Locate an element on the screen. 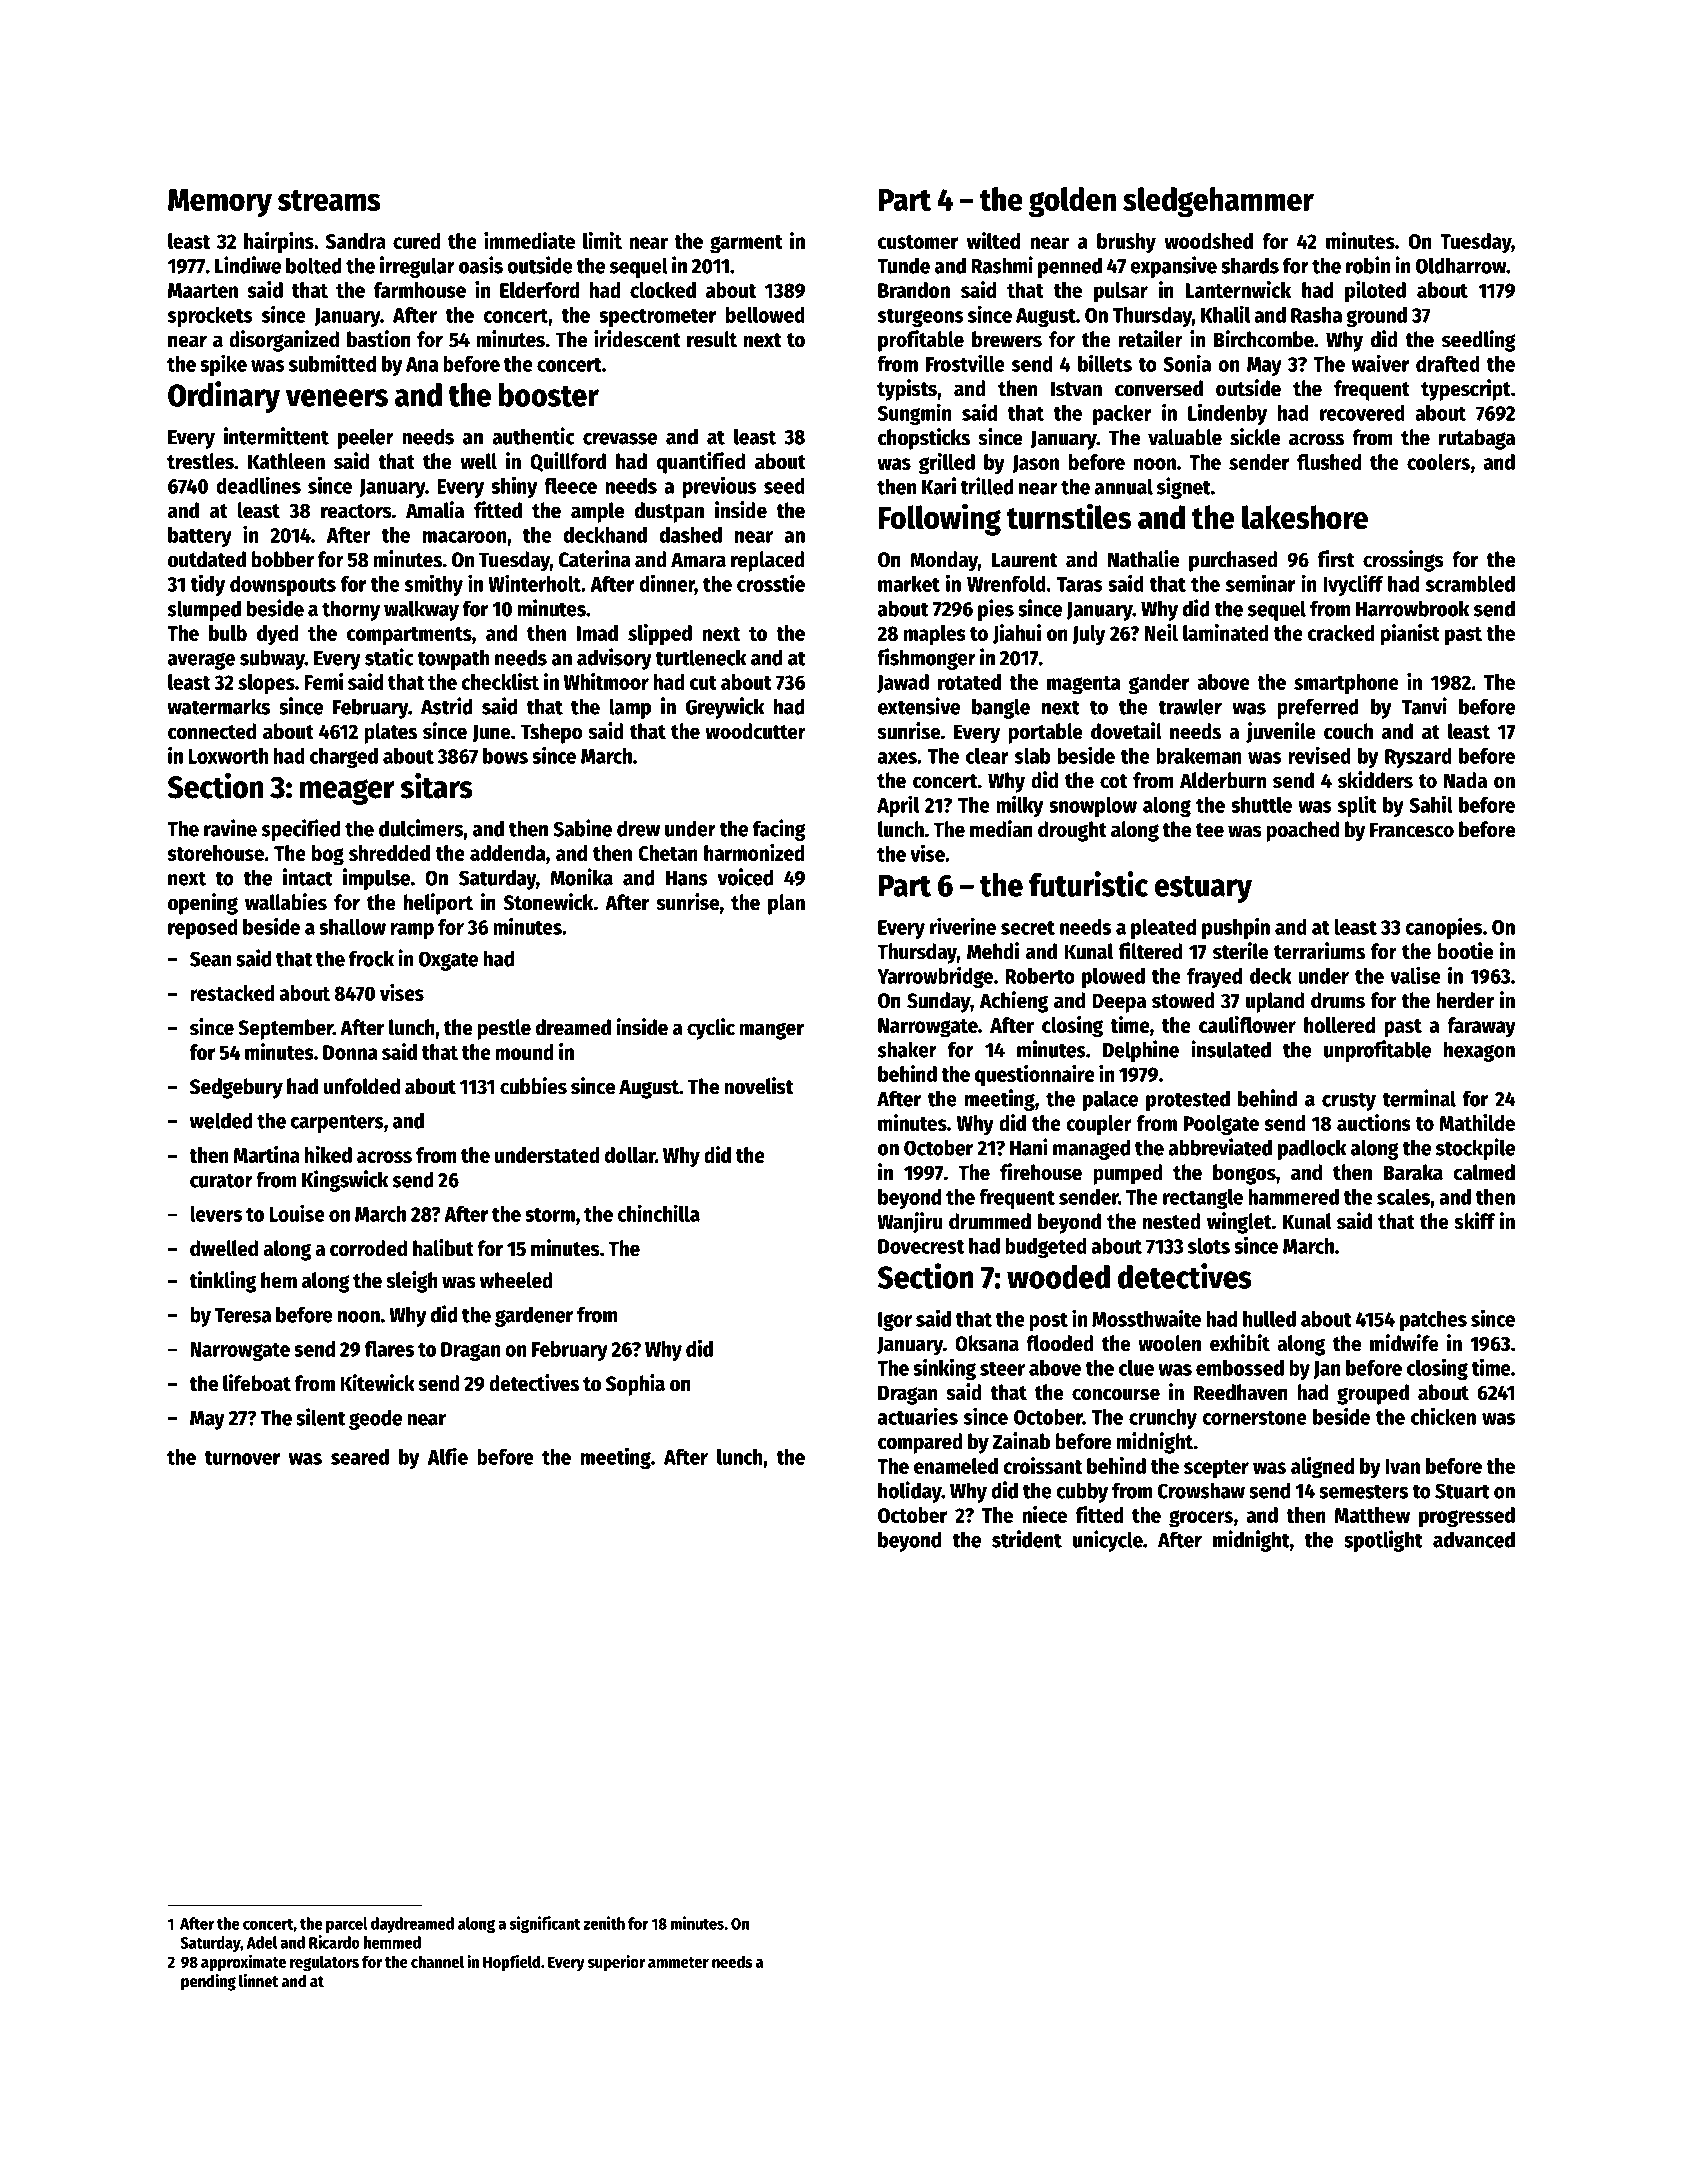  manger is located at coordinates (772, 1031).
